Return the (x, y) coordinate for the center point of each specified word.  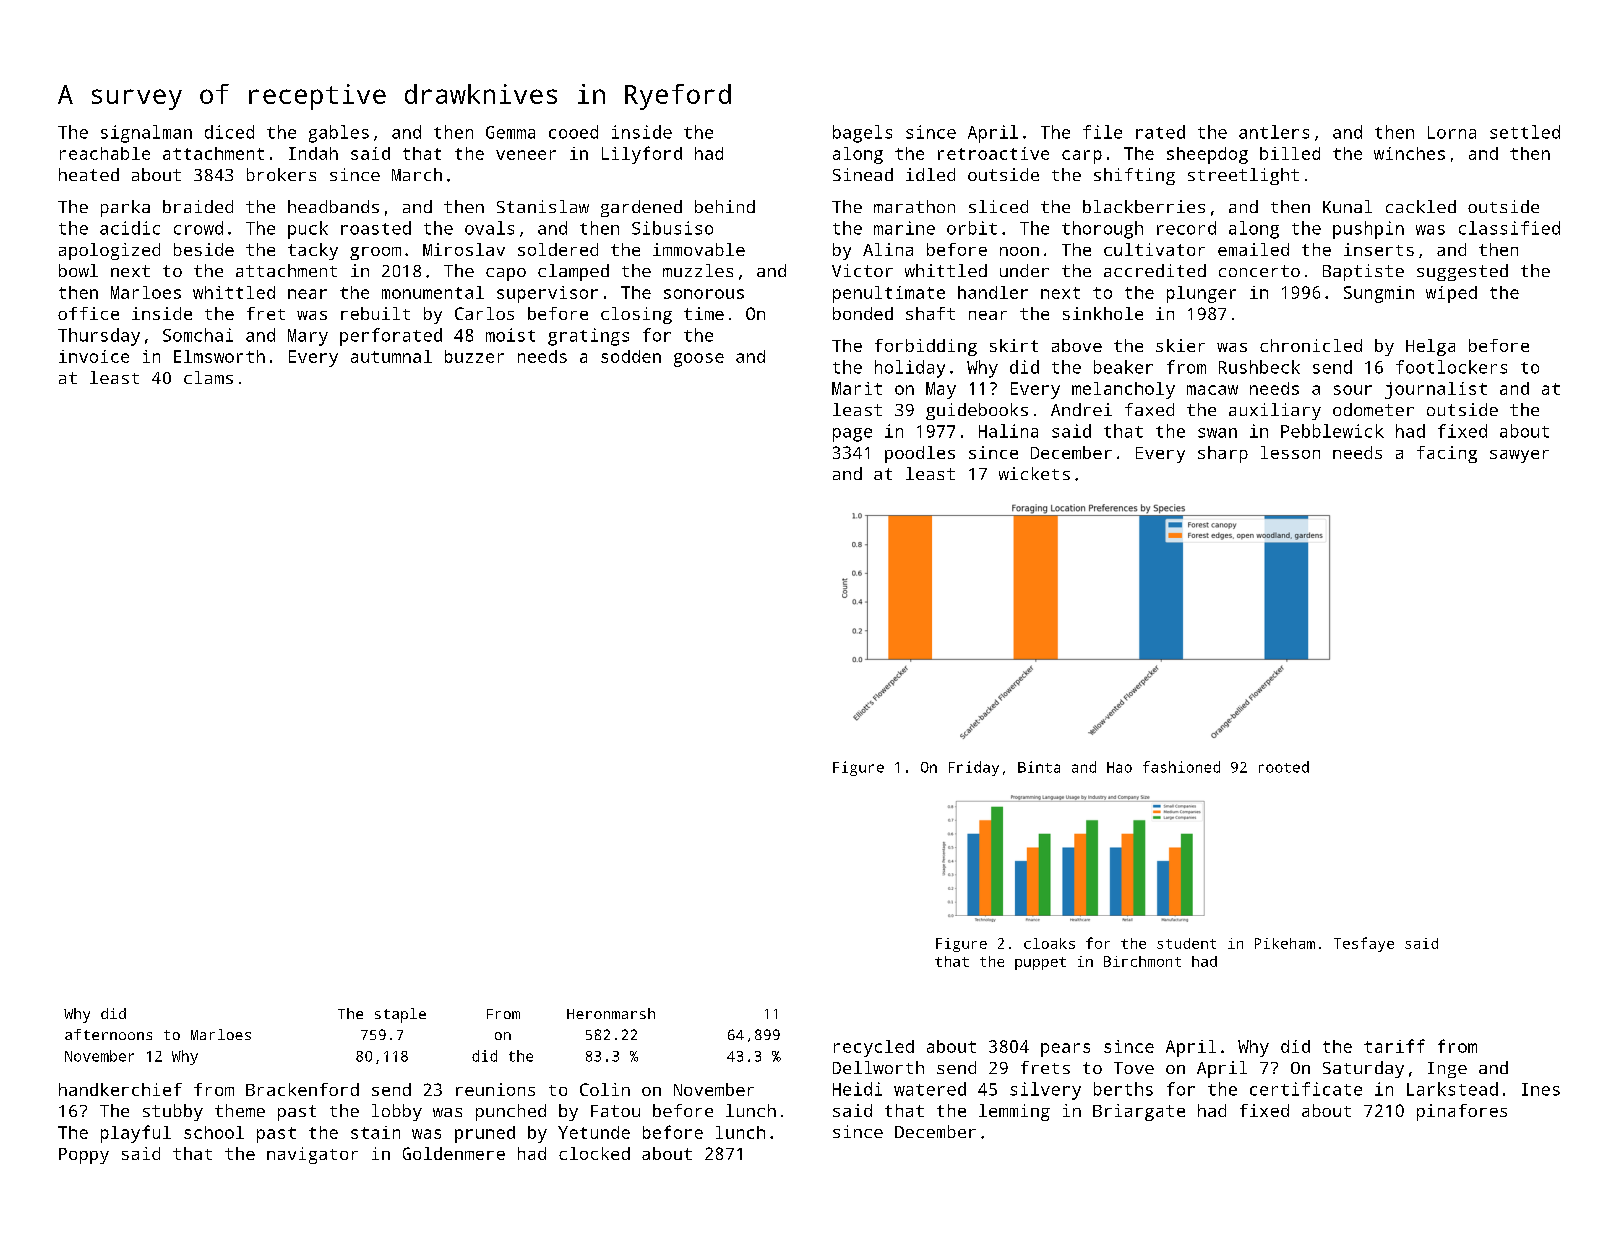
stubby (173, 1112)
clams (208, 377)
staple (400, 1015)
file (1102, 132)
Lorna (1452, 132)
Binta (1039, 767)
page (852, 435)
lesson (1290, 452)
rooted (1284, 767)
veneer (526, 155)
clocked (594, 1153)
